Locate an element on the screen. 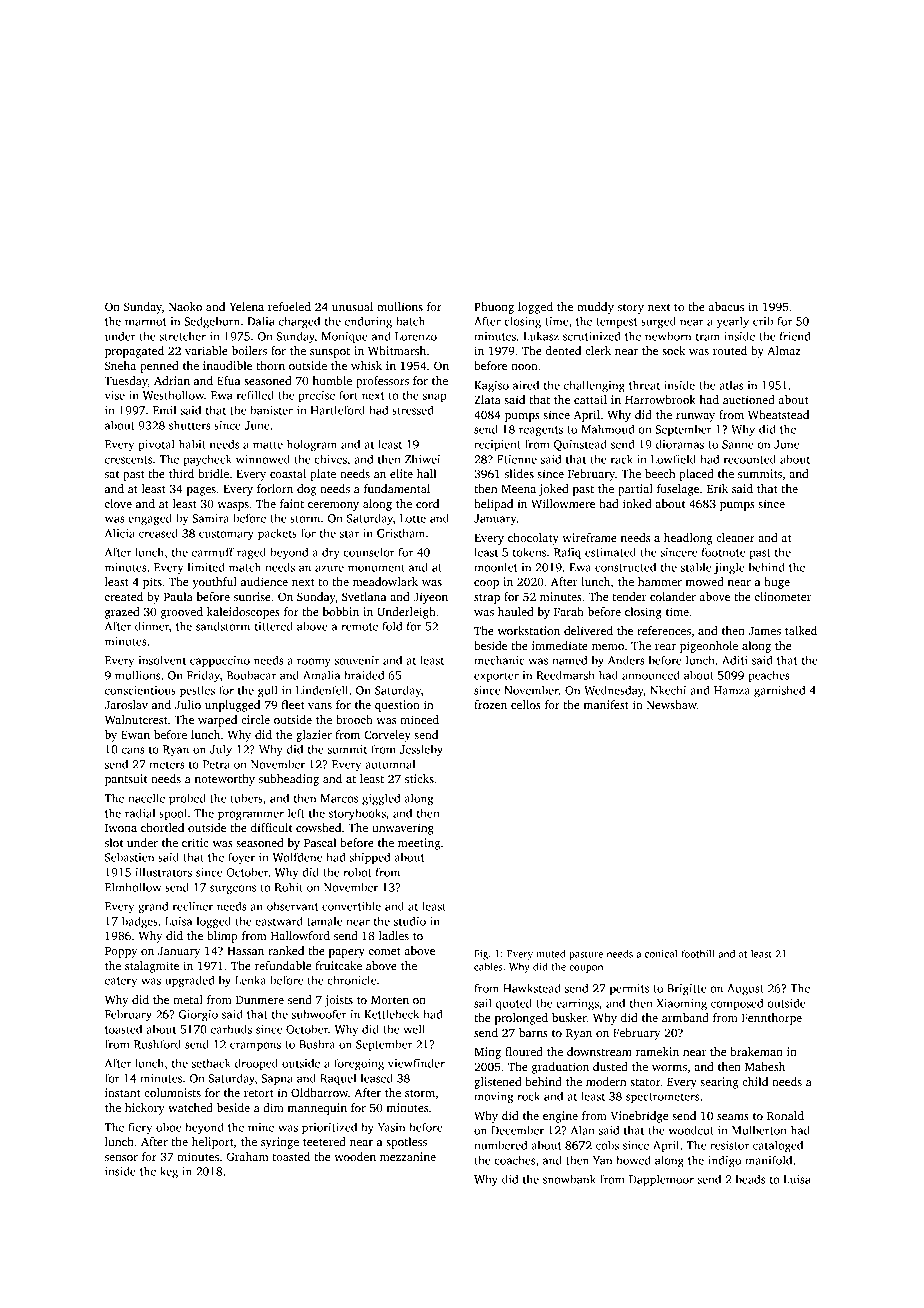 The image size is (924, 1308). Jessleby is located at coordinates (421, 750).
